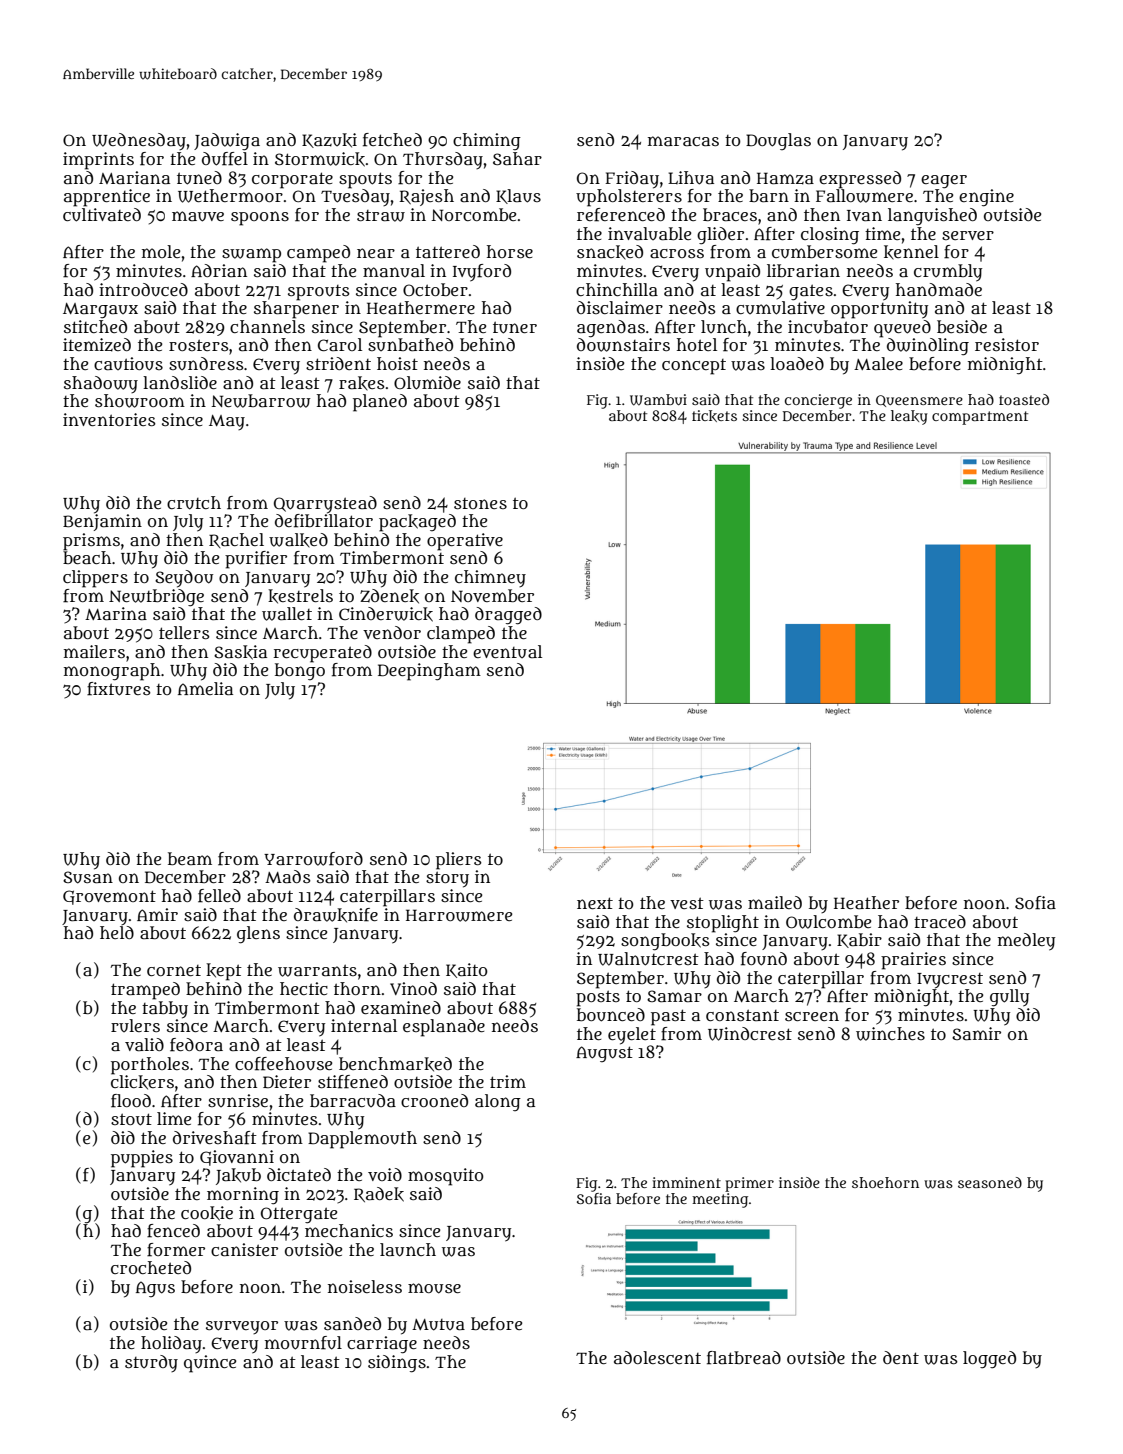 The height and width of the screenshot is (1454, 1123). What do you see at coordinates (775, 902) in the screenshot?
I see `mailed` at bounding box center [775, 902].
